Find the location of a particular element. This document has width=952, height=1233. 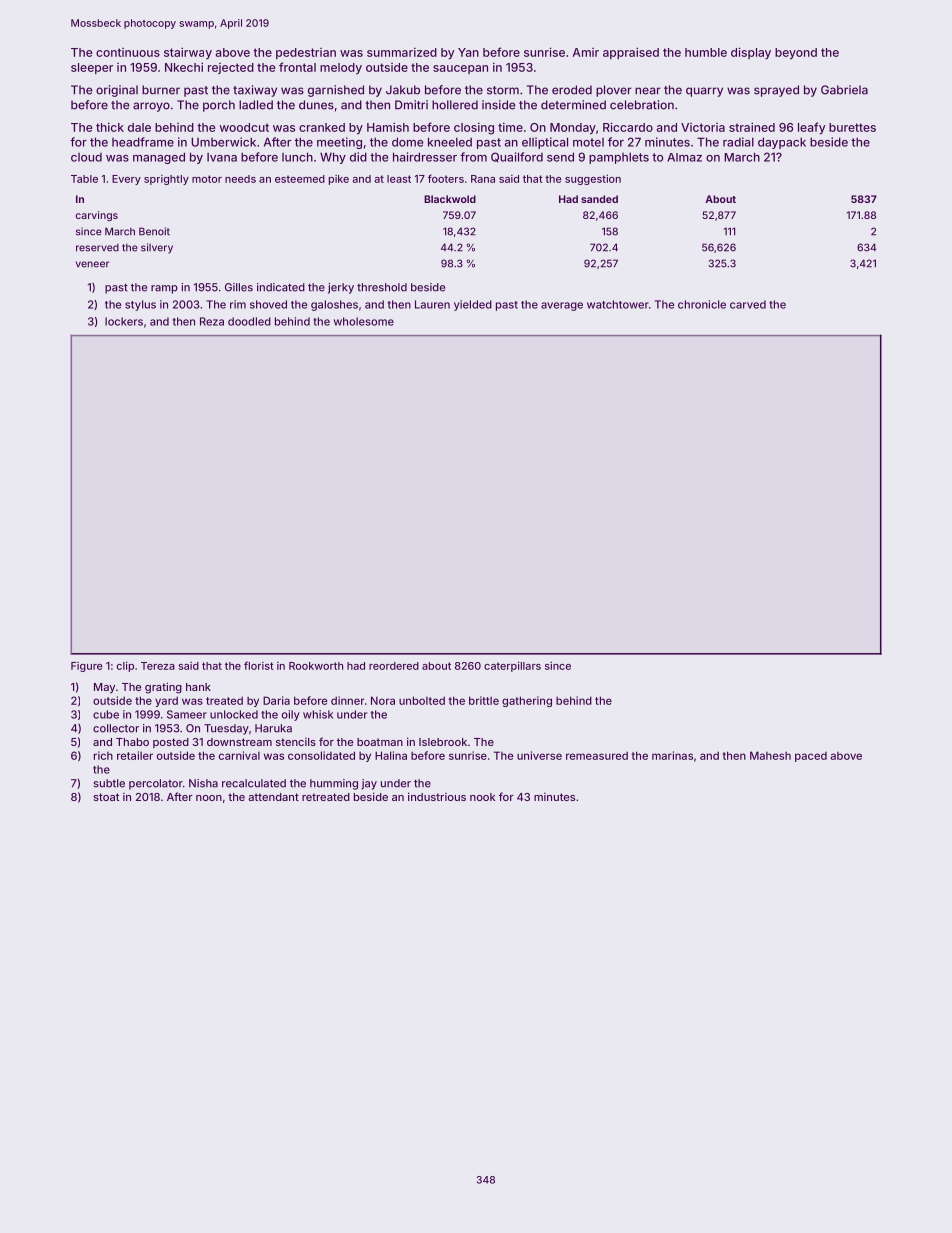

summarized is located at coordinates (402, 52).
